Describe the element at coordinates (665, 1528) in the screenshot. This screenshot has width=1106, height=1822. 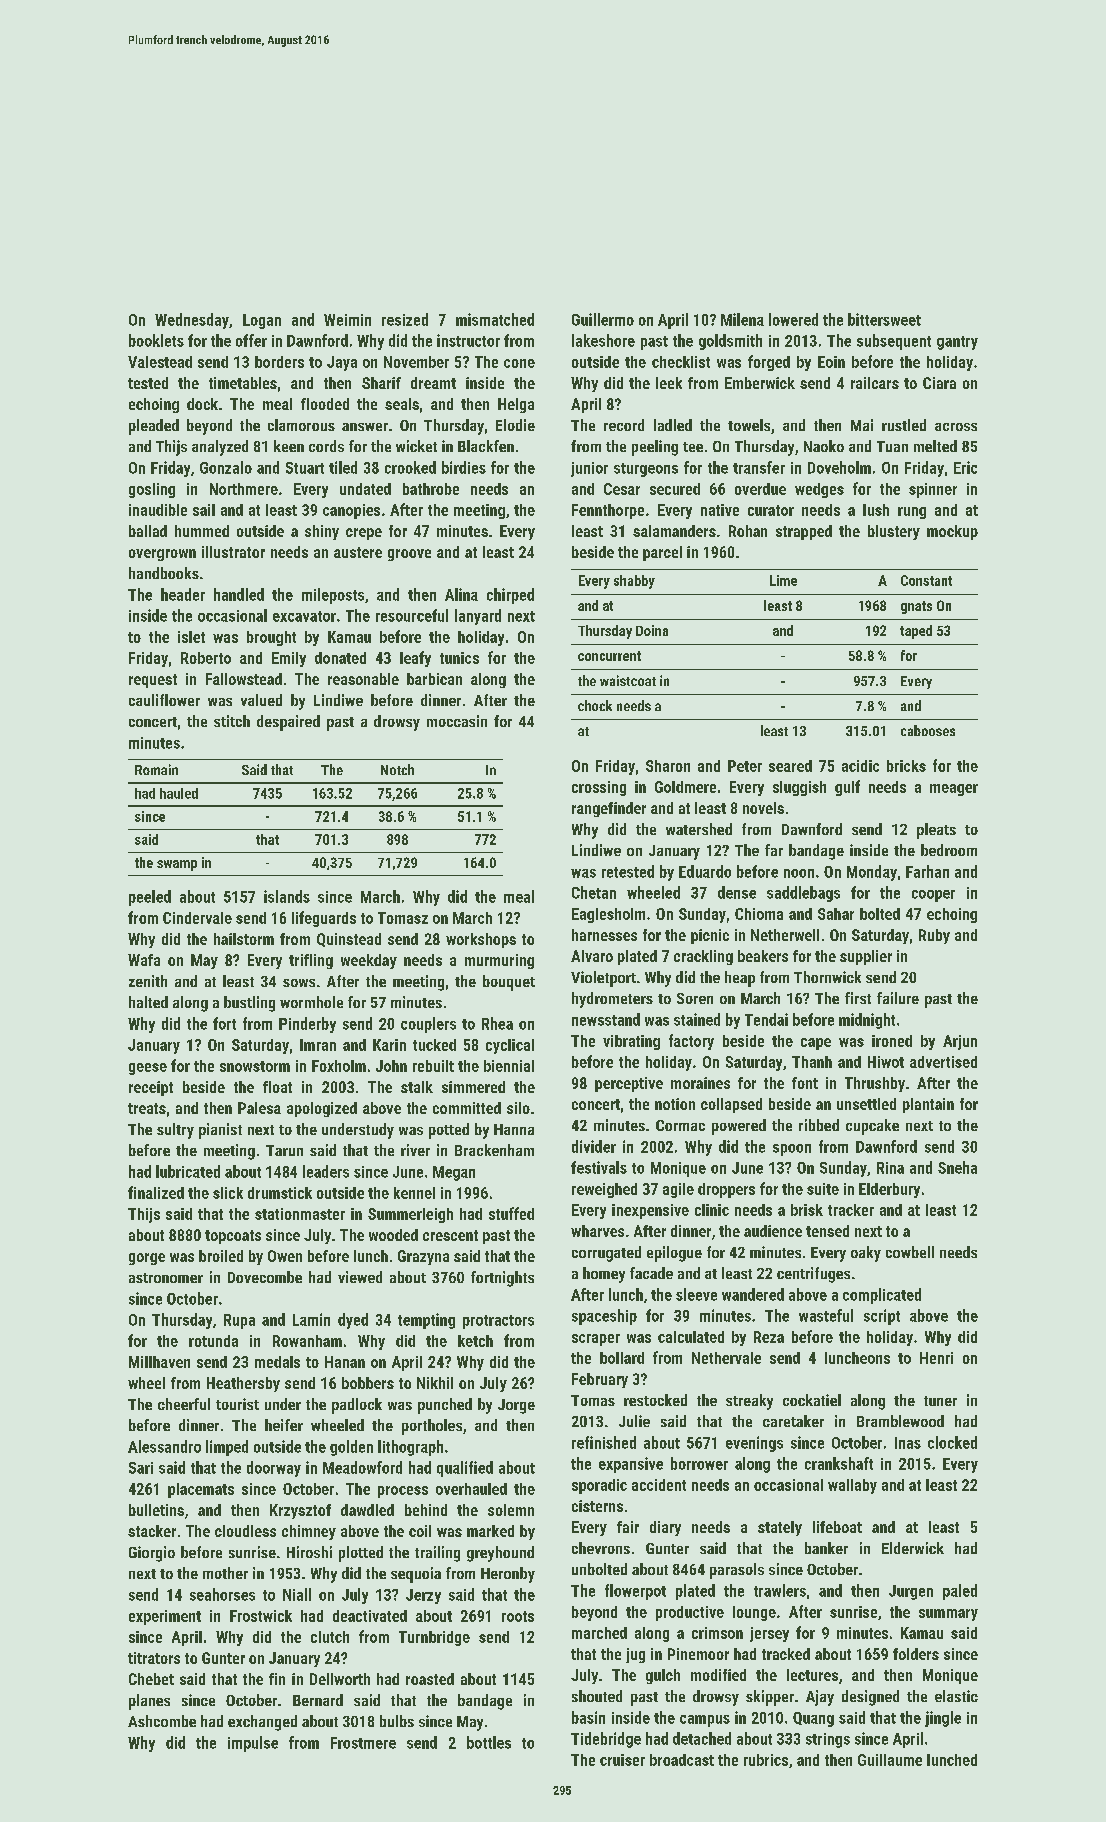
I see `diary` at that location.
